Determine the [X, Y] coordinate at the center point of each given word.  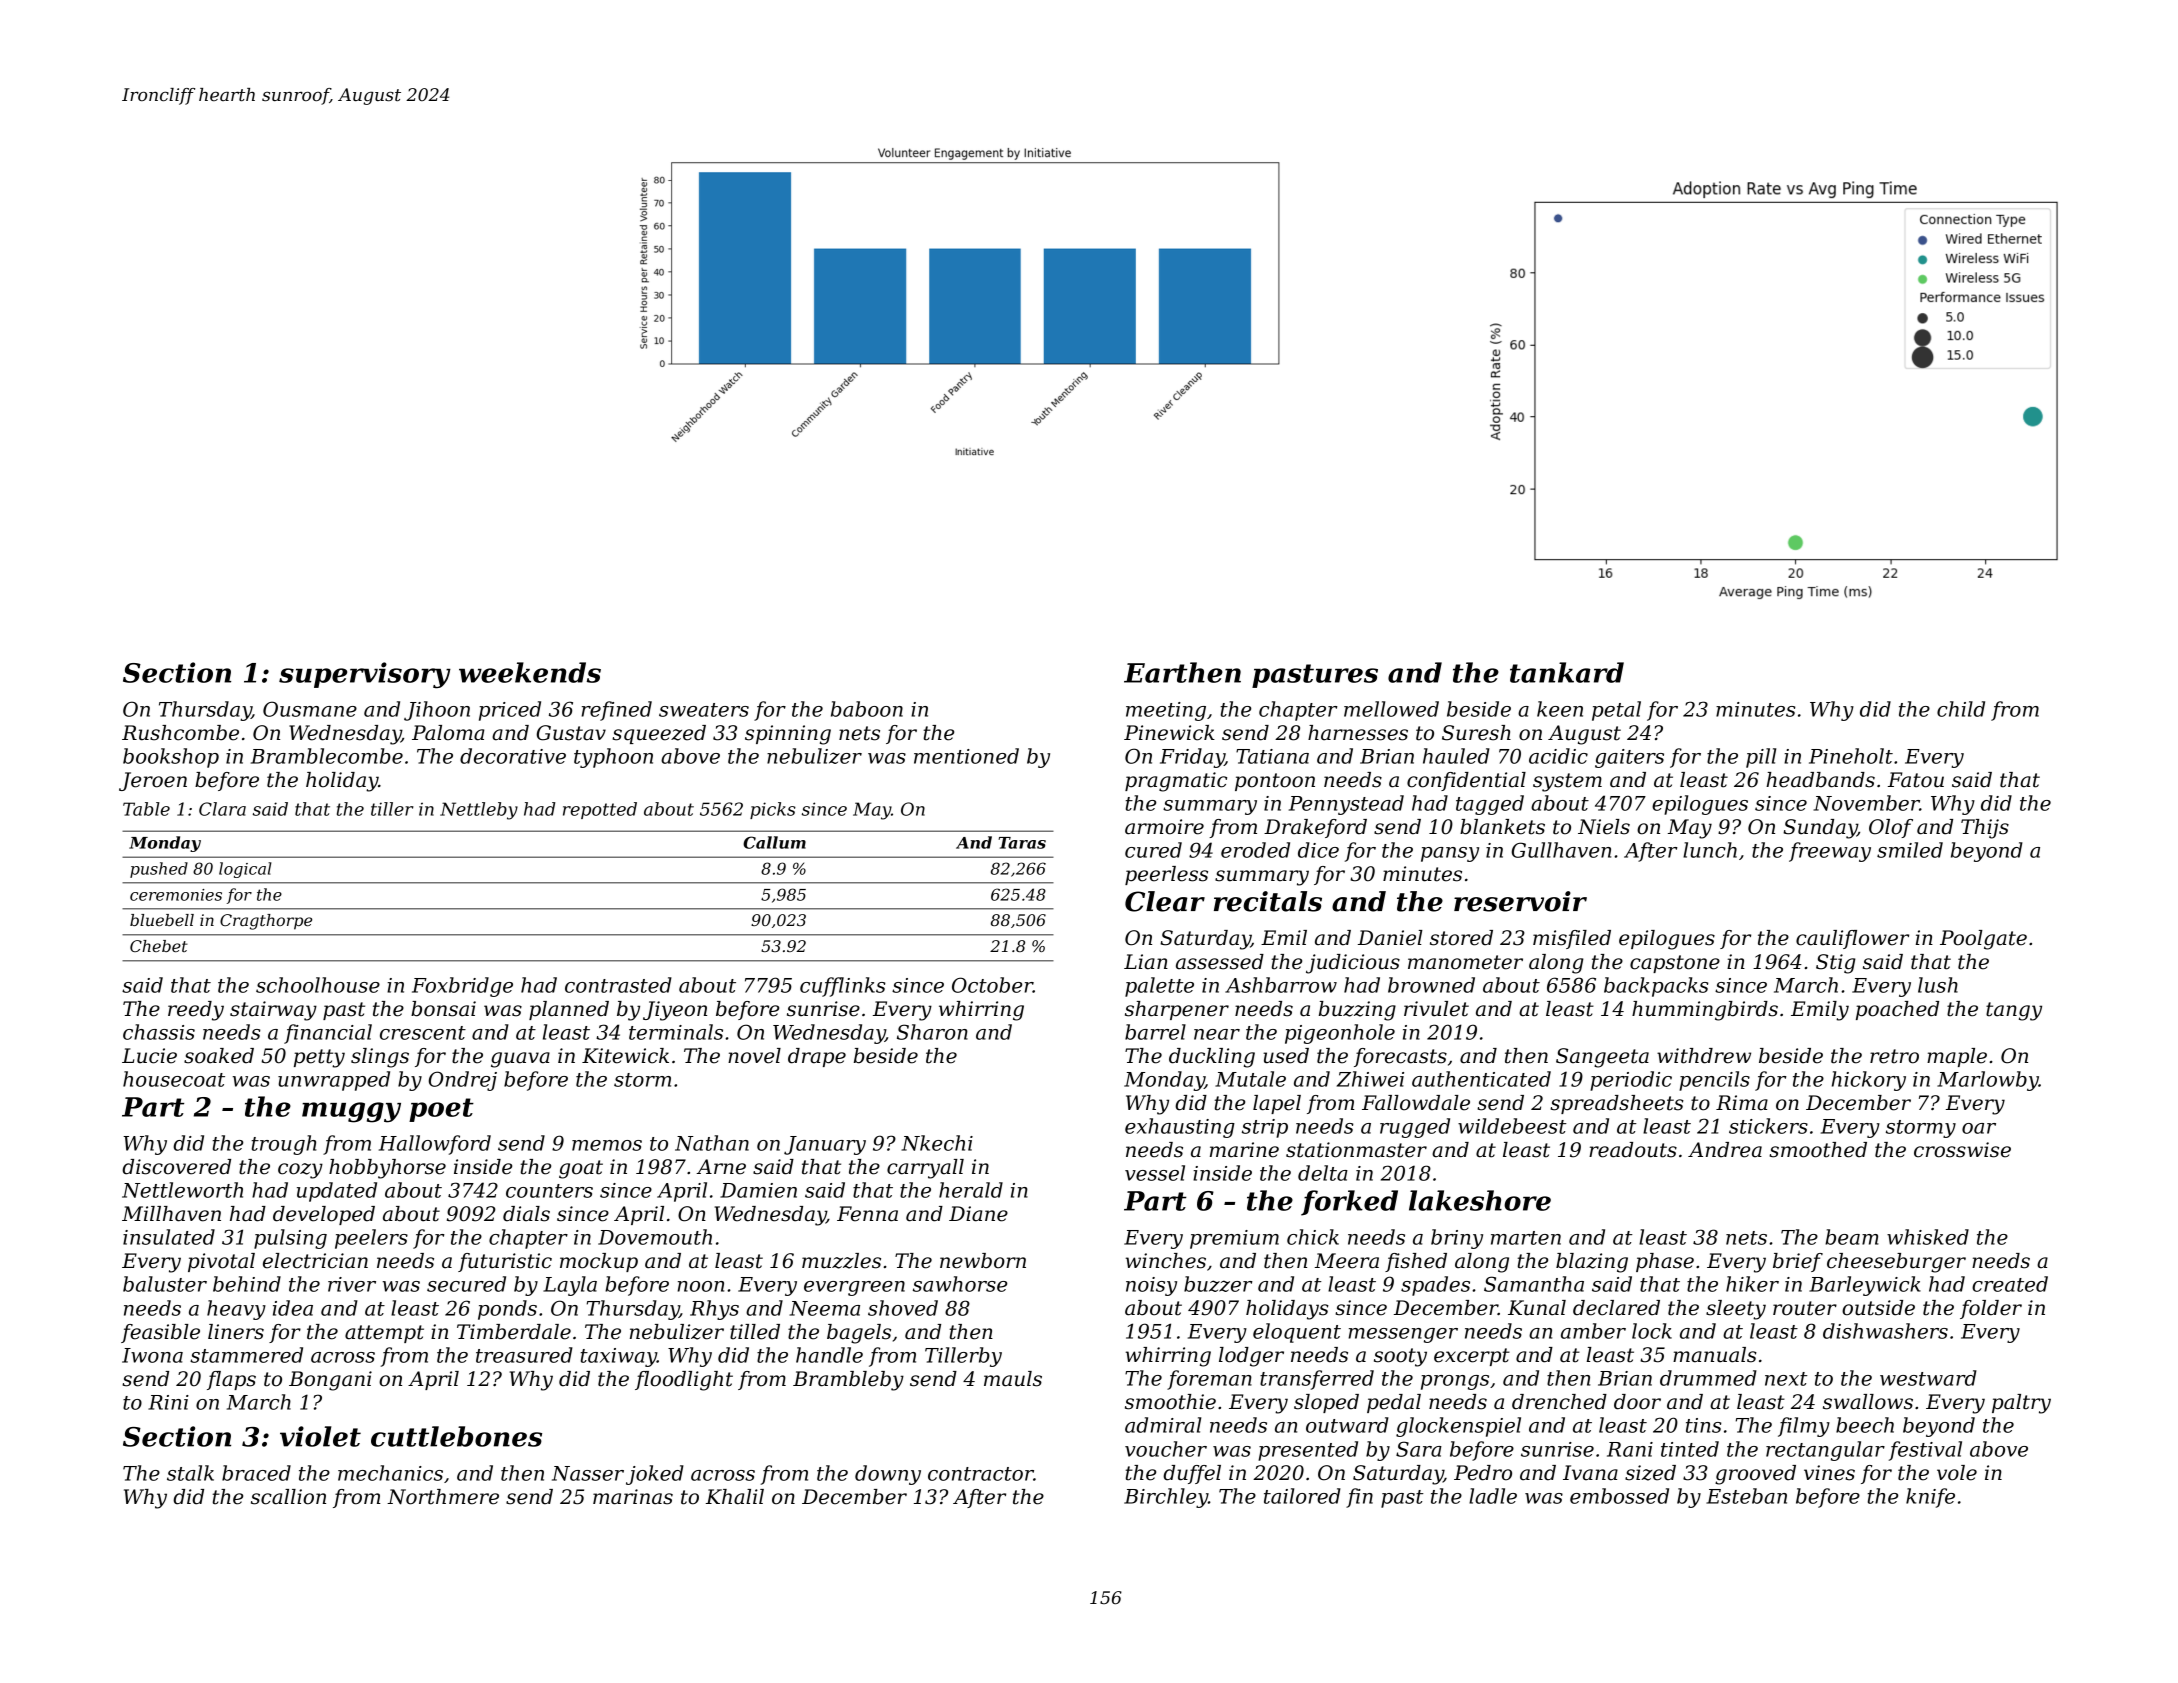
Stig [1836, 964]
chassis [159, 1032]
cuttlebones [456, 1436]
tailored [1302, 1496]
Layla [570, 1286]
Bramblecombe [327, 756]
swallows [1868, 1402]
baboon [867, 709]
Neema [824, 1308]
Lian [1146, 962]
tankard [1567, 672]
